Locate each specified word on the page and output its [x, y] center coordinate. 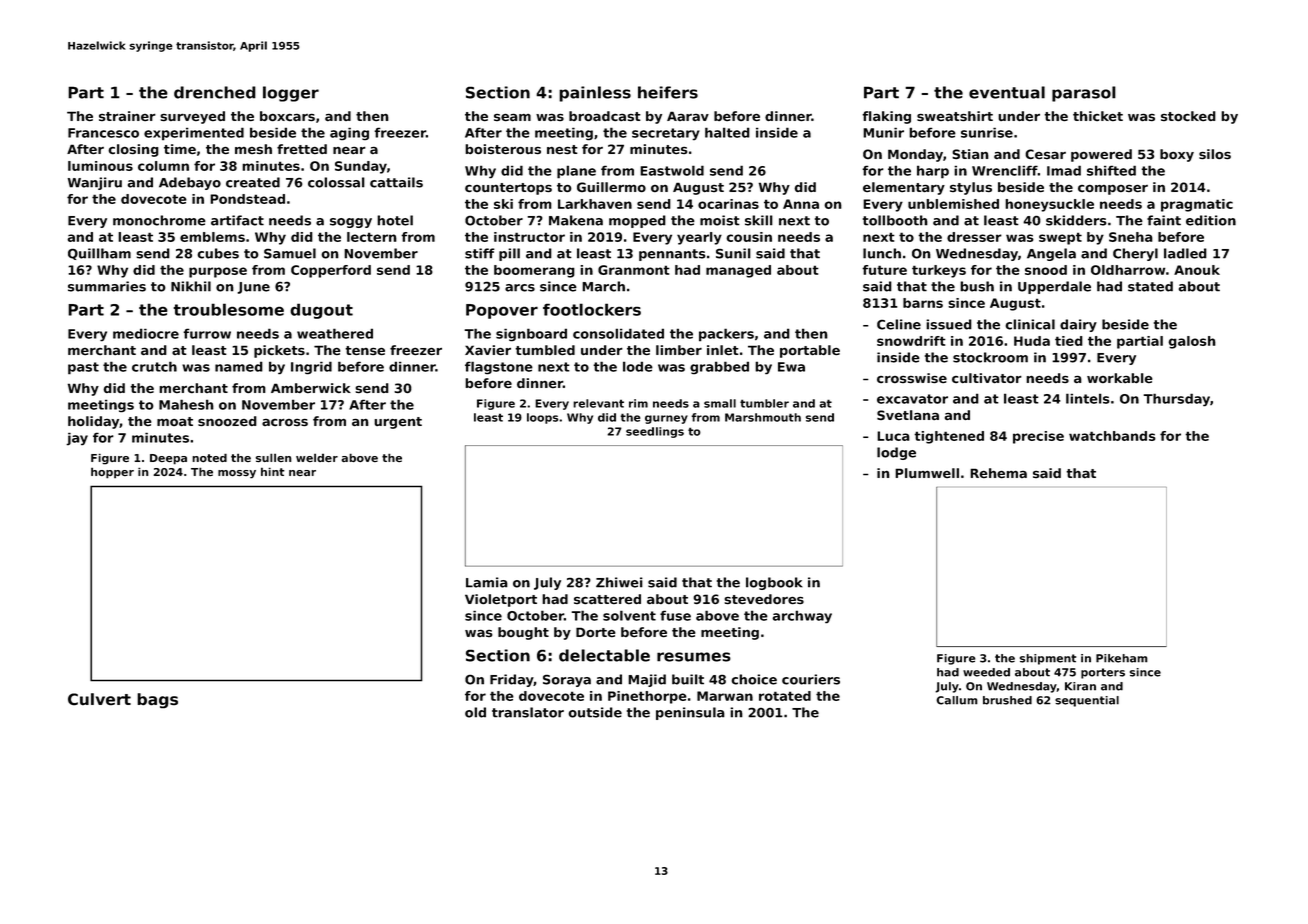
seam [512, 117]
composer [1113, 190]
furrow [207, 334]
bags [157, 700]
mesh [253, 149]
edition [1211, 220]
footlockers [592, 309]
